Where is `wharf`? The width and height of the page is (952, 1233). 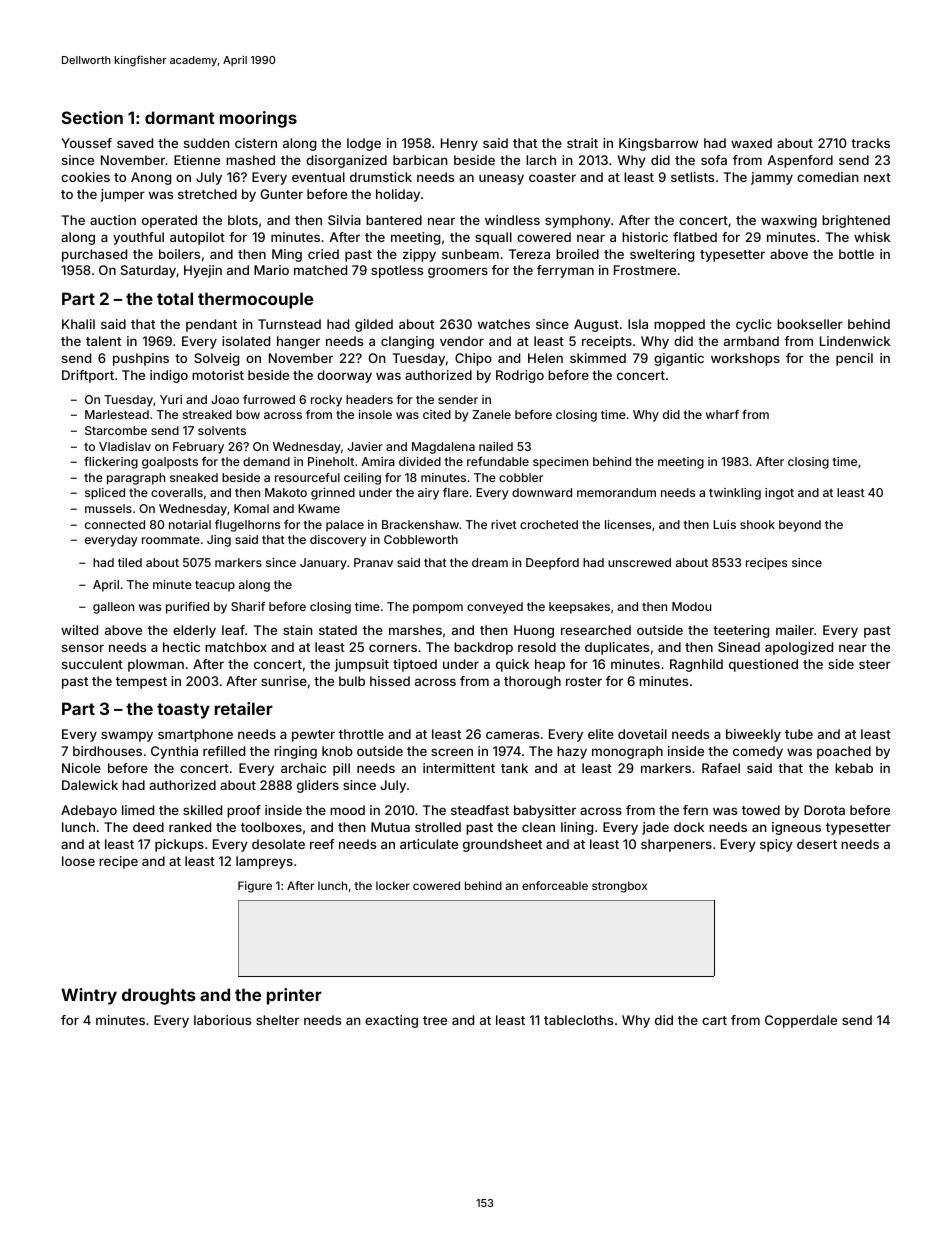 wharf is located at coordinates (722, 414).
